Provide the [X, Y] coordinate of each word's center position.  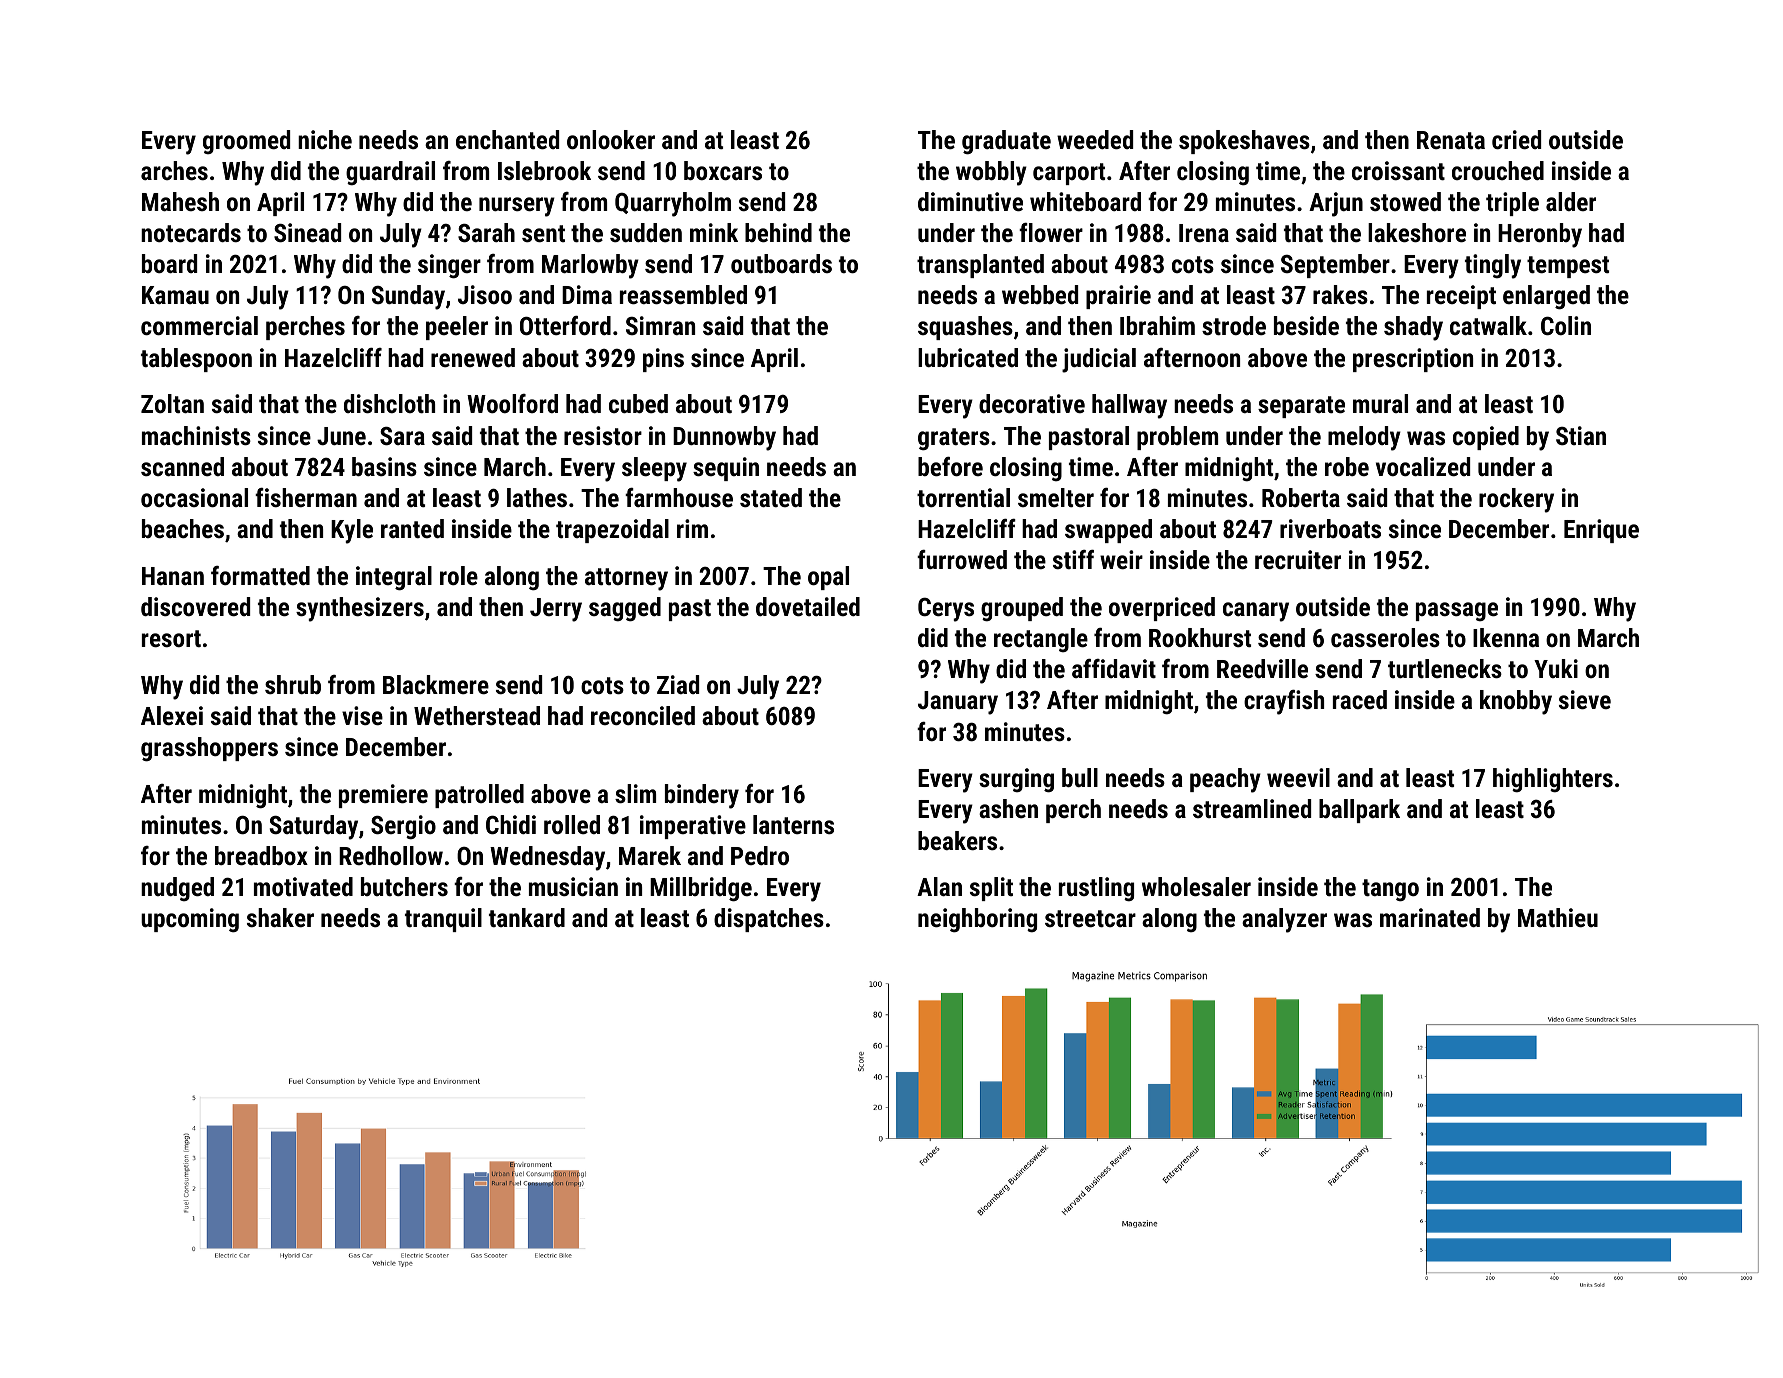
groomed [246, 142]
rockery [1516, 500]
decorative [1032, 403]
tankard [527, 917]
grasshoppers [209, 749]
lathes [537, 497]
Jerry [556, 610]
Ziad [678, 684]
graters [954, 439]
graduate [1006, 142]
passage [1457, 611]
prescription [1413, 360]
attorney [626, 579]
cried [1516, 139]
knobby [1516, 702]
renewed [473, 357]
